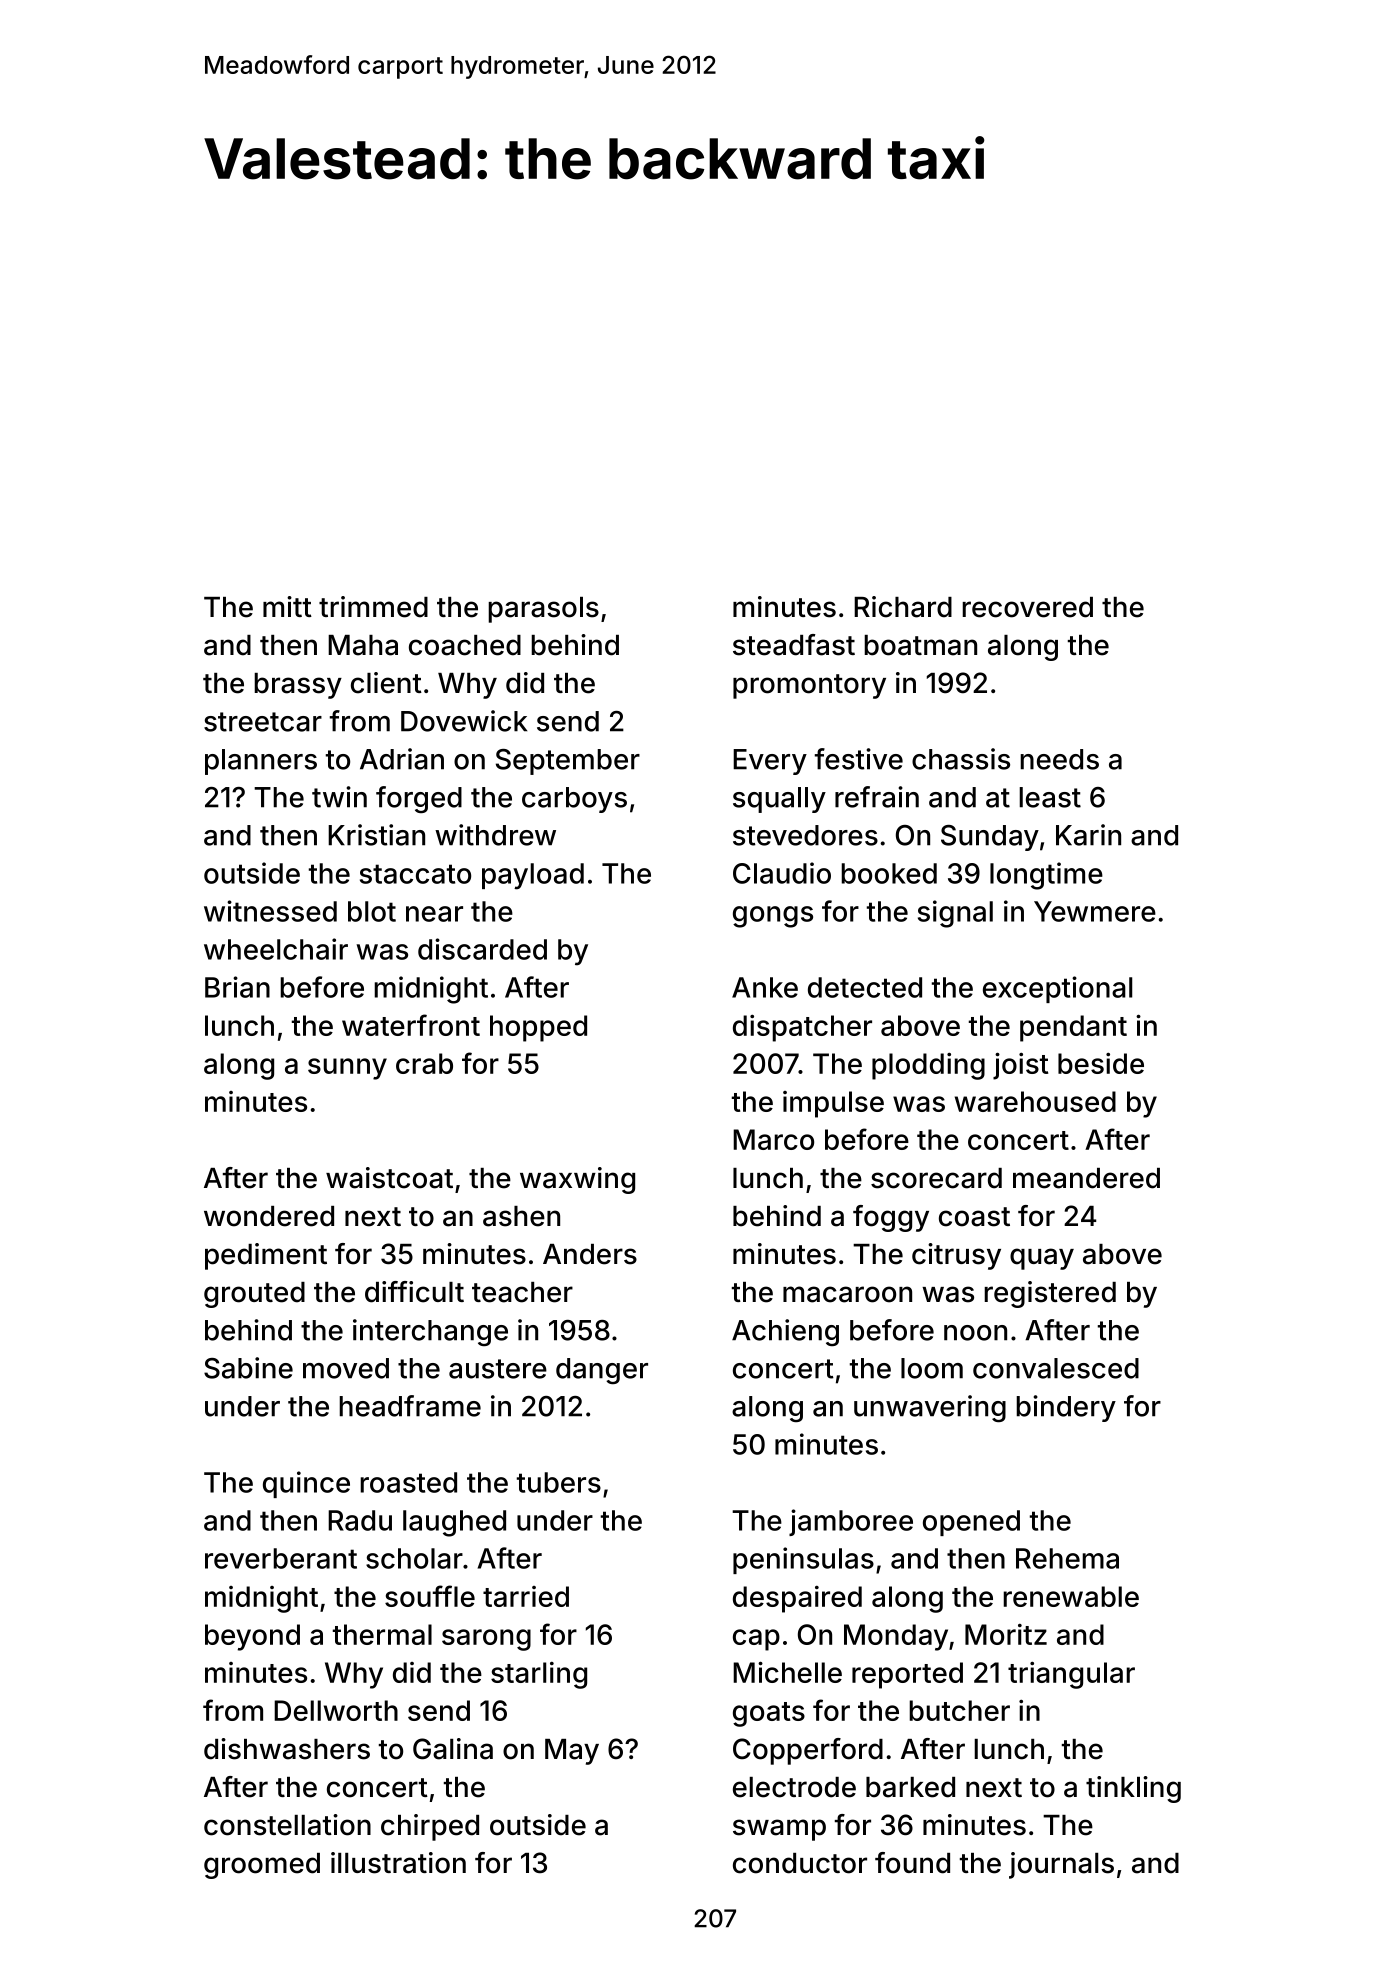 The width and height of the screenshot is (1386, 1969). What do you see at coordinates (262, 1866) in the screenshot?
I see `groomed` at bounding box center [262, 1866].
